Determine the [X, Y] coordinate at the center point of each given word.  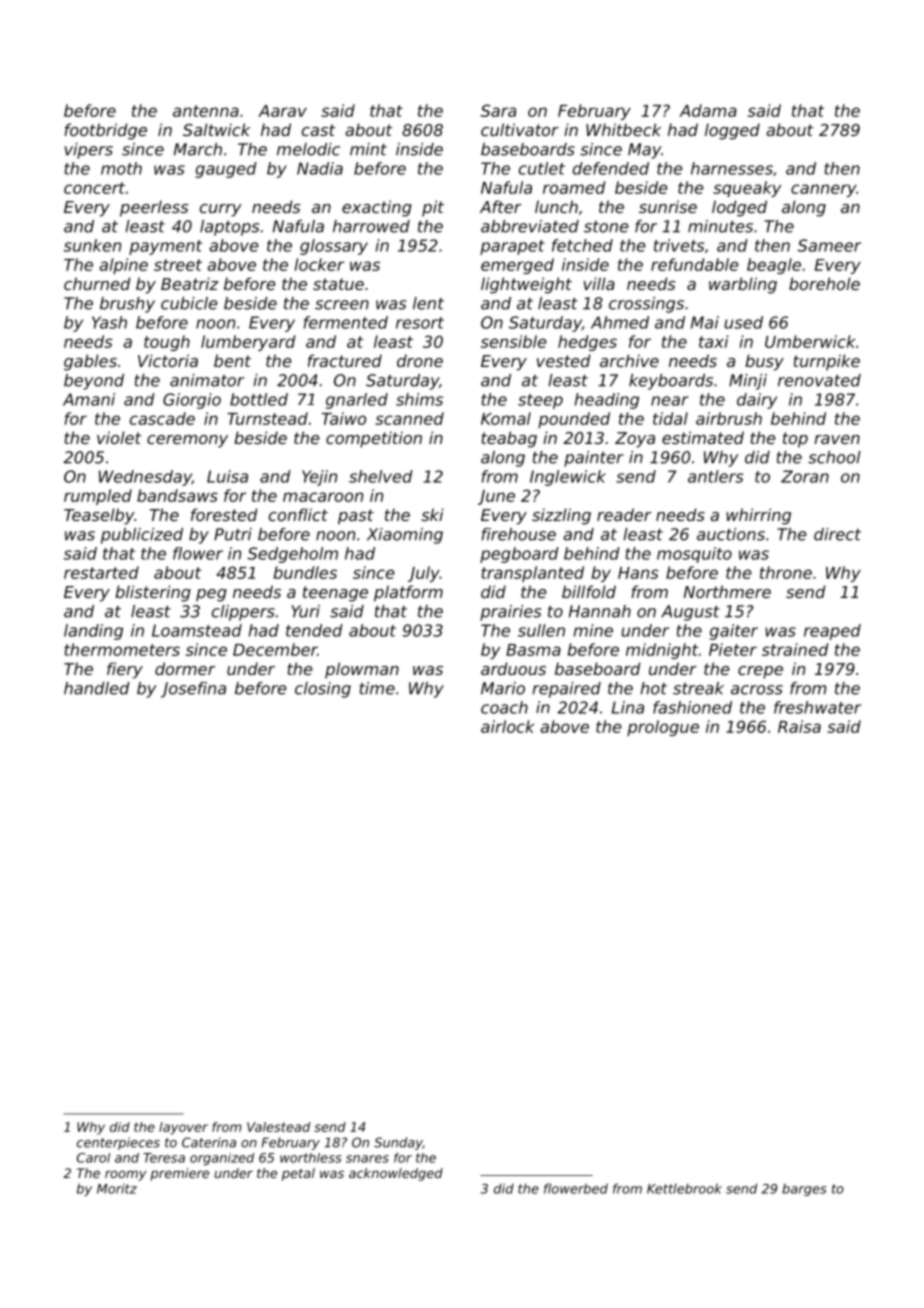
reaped [832, 632]
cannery [824, 190]
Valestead [278, 1127]
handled [97, 688]
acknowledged [396, 1174]
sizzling [561, 516]
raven [837, 439]
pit [433, 208]
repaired [566, 690]
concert [94, 188]
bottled [259, 399]
